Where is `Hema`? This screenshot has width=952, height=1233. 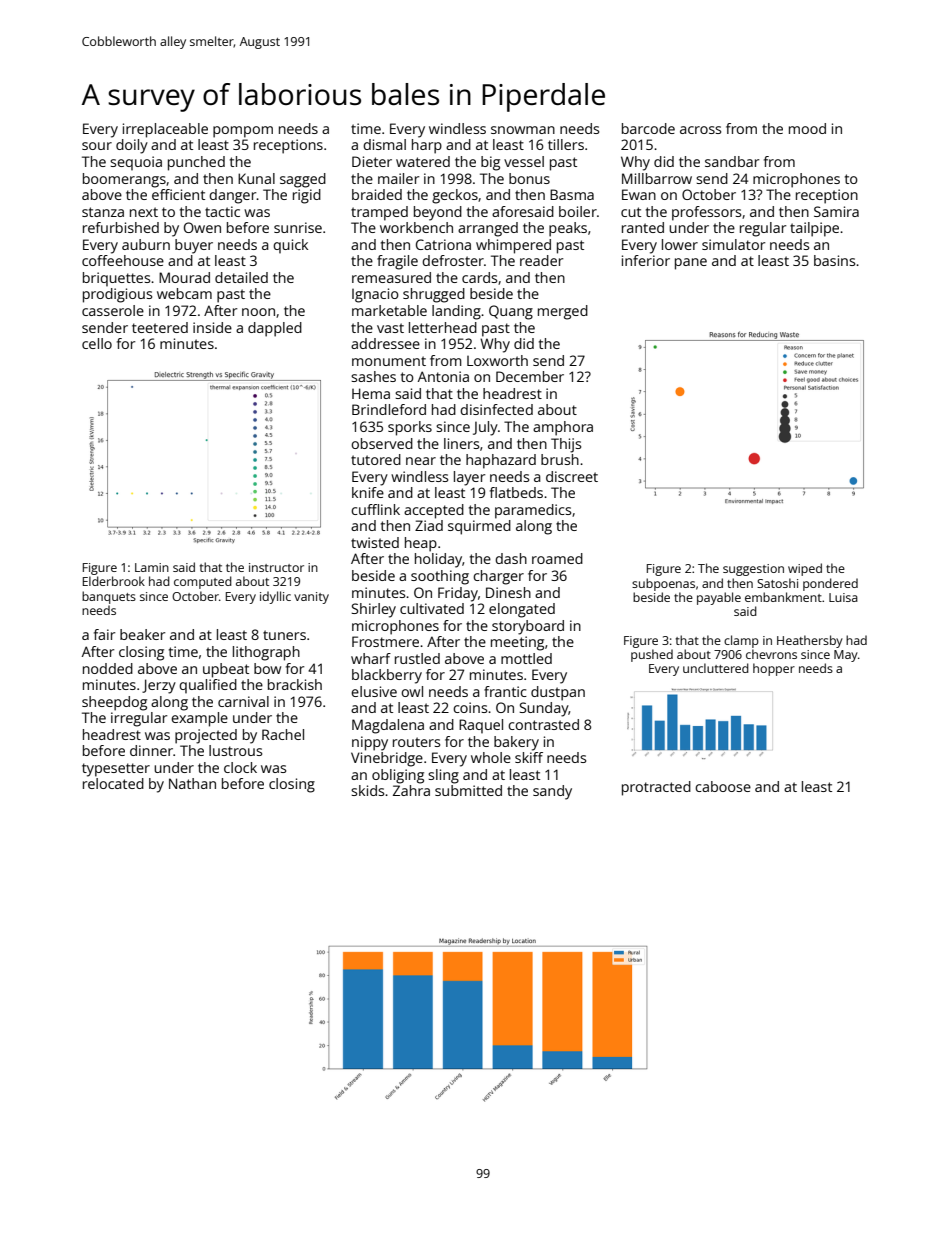 Hema is located at coordinates (371, 393).
